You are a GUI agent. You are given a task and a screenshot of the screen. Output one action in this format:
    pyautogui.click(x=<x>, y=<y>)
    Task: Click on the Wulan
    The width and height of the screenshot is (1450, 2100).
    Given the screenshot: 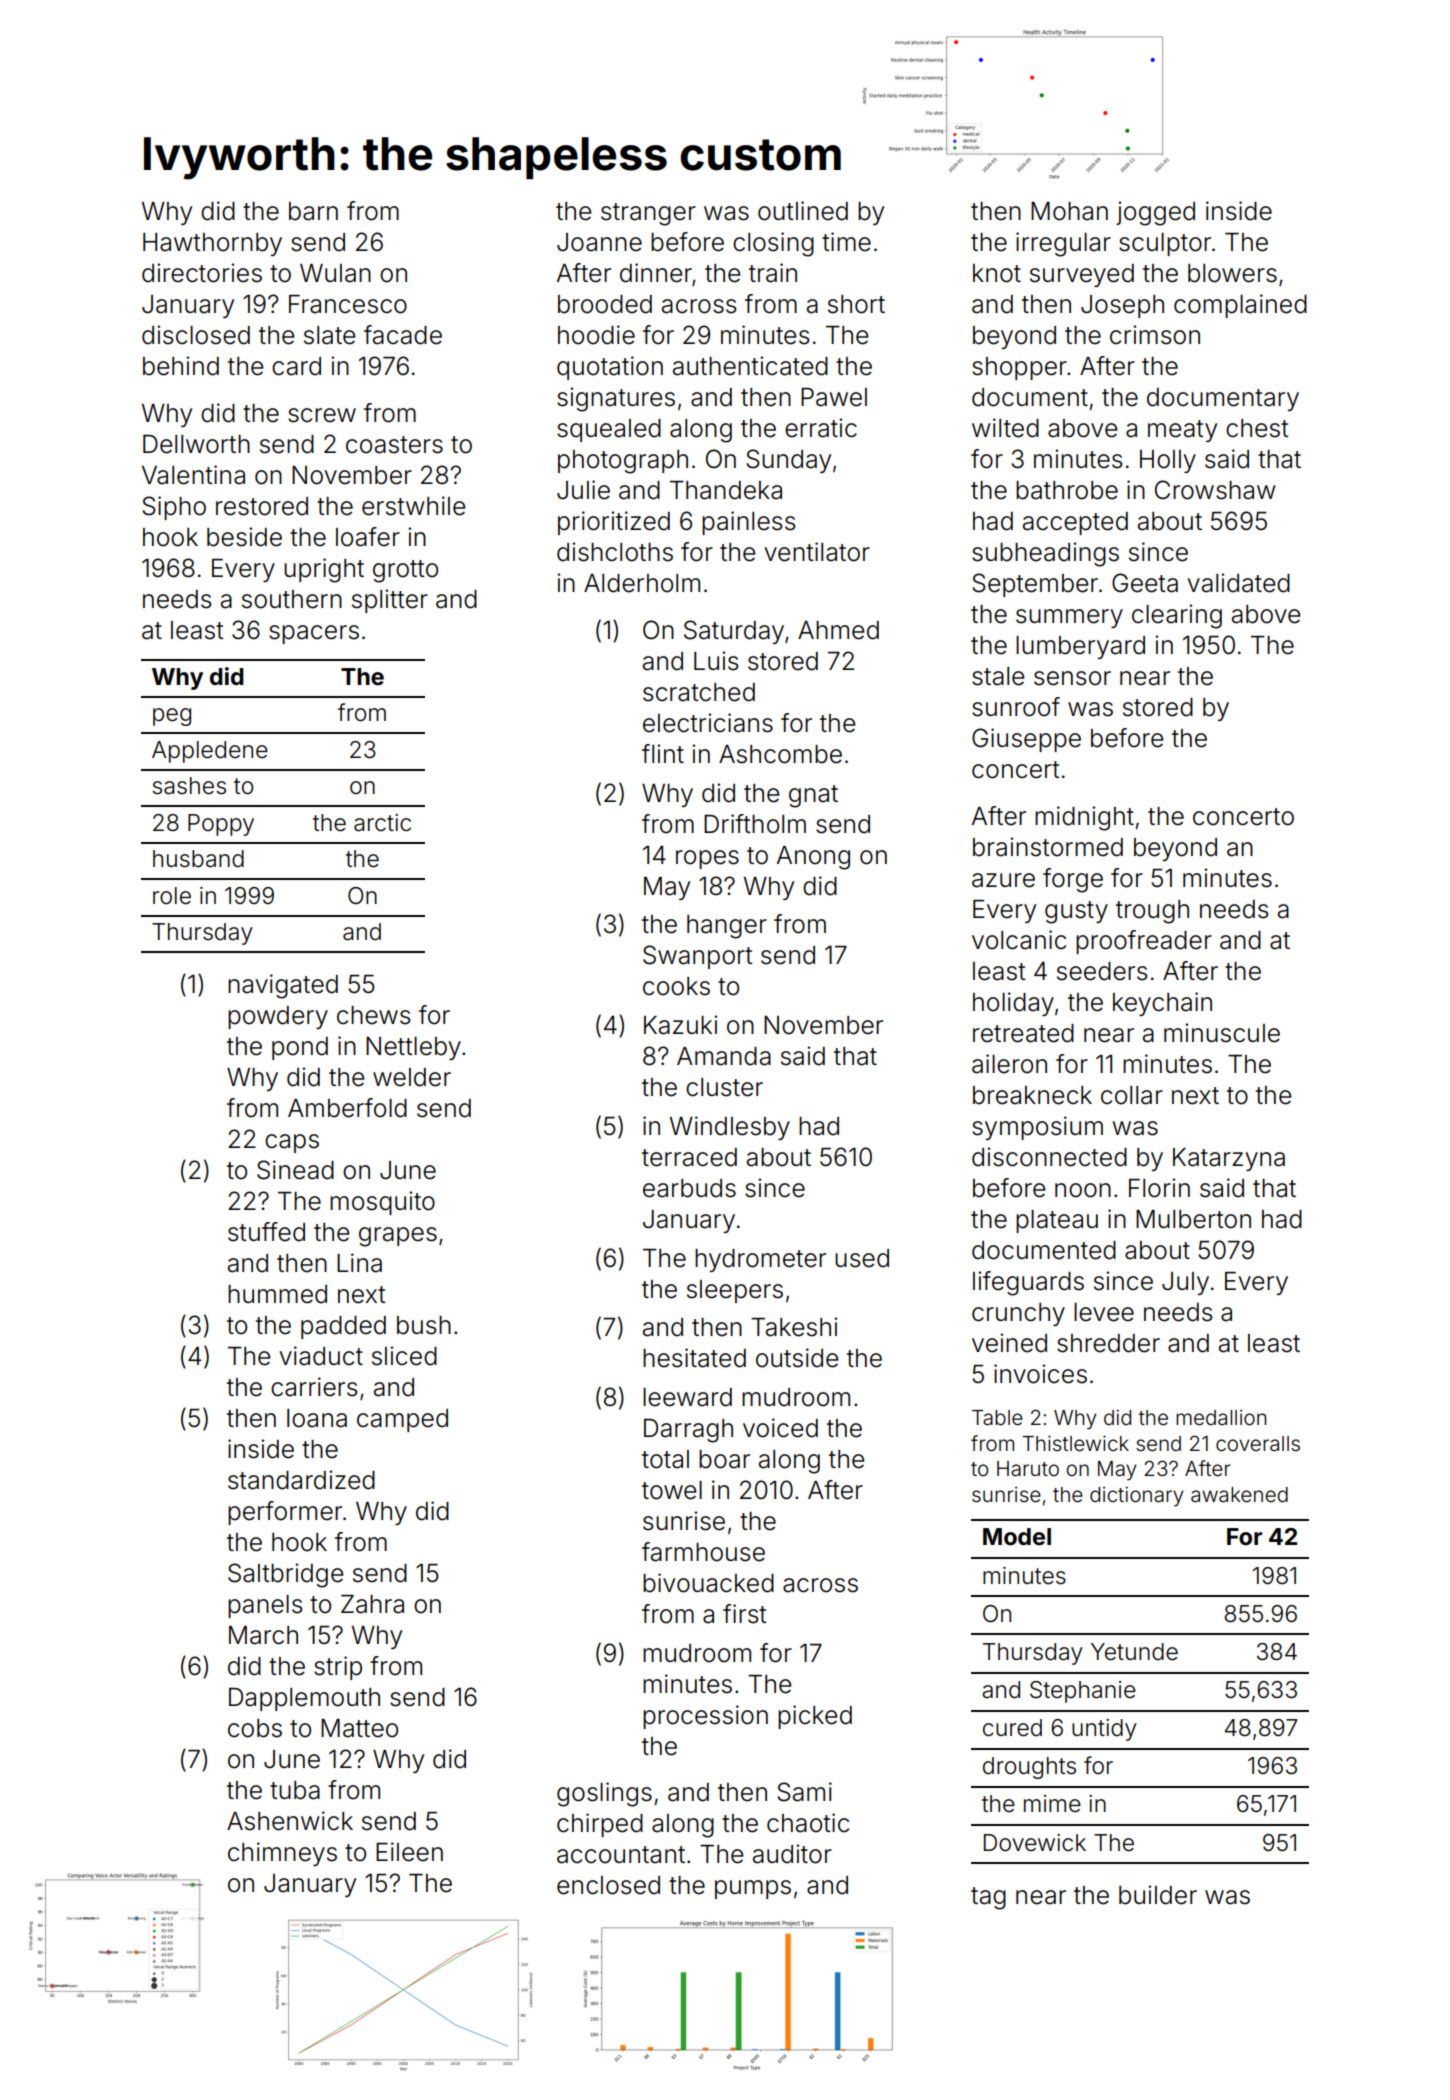 What is the action you would take?
    pyautogui.click(x=335, y=273)
